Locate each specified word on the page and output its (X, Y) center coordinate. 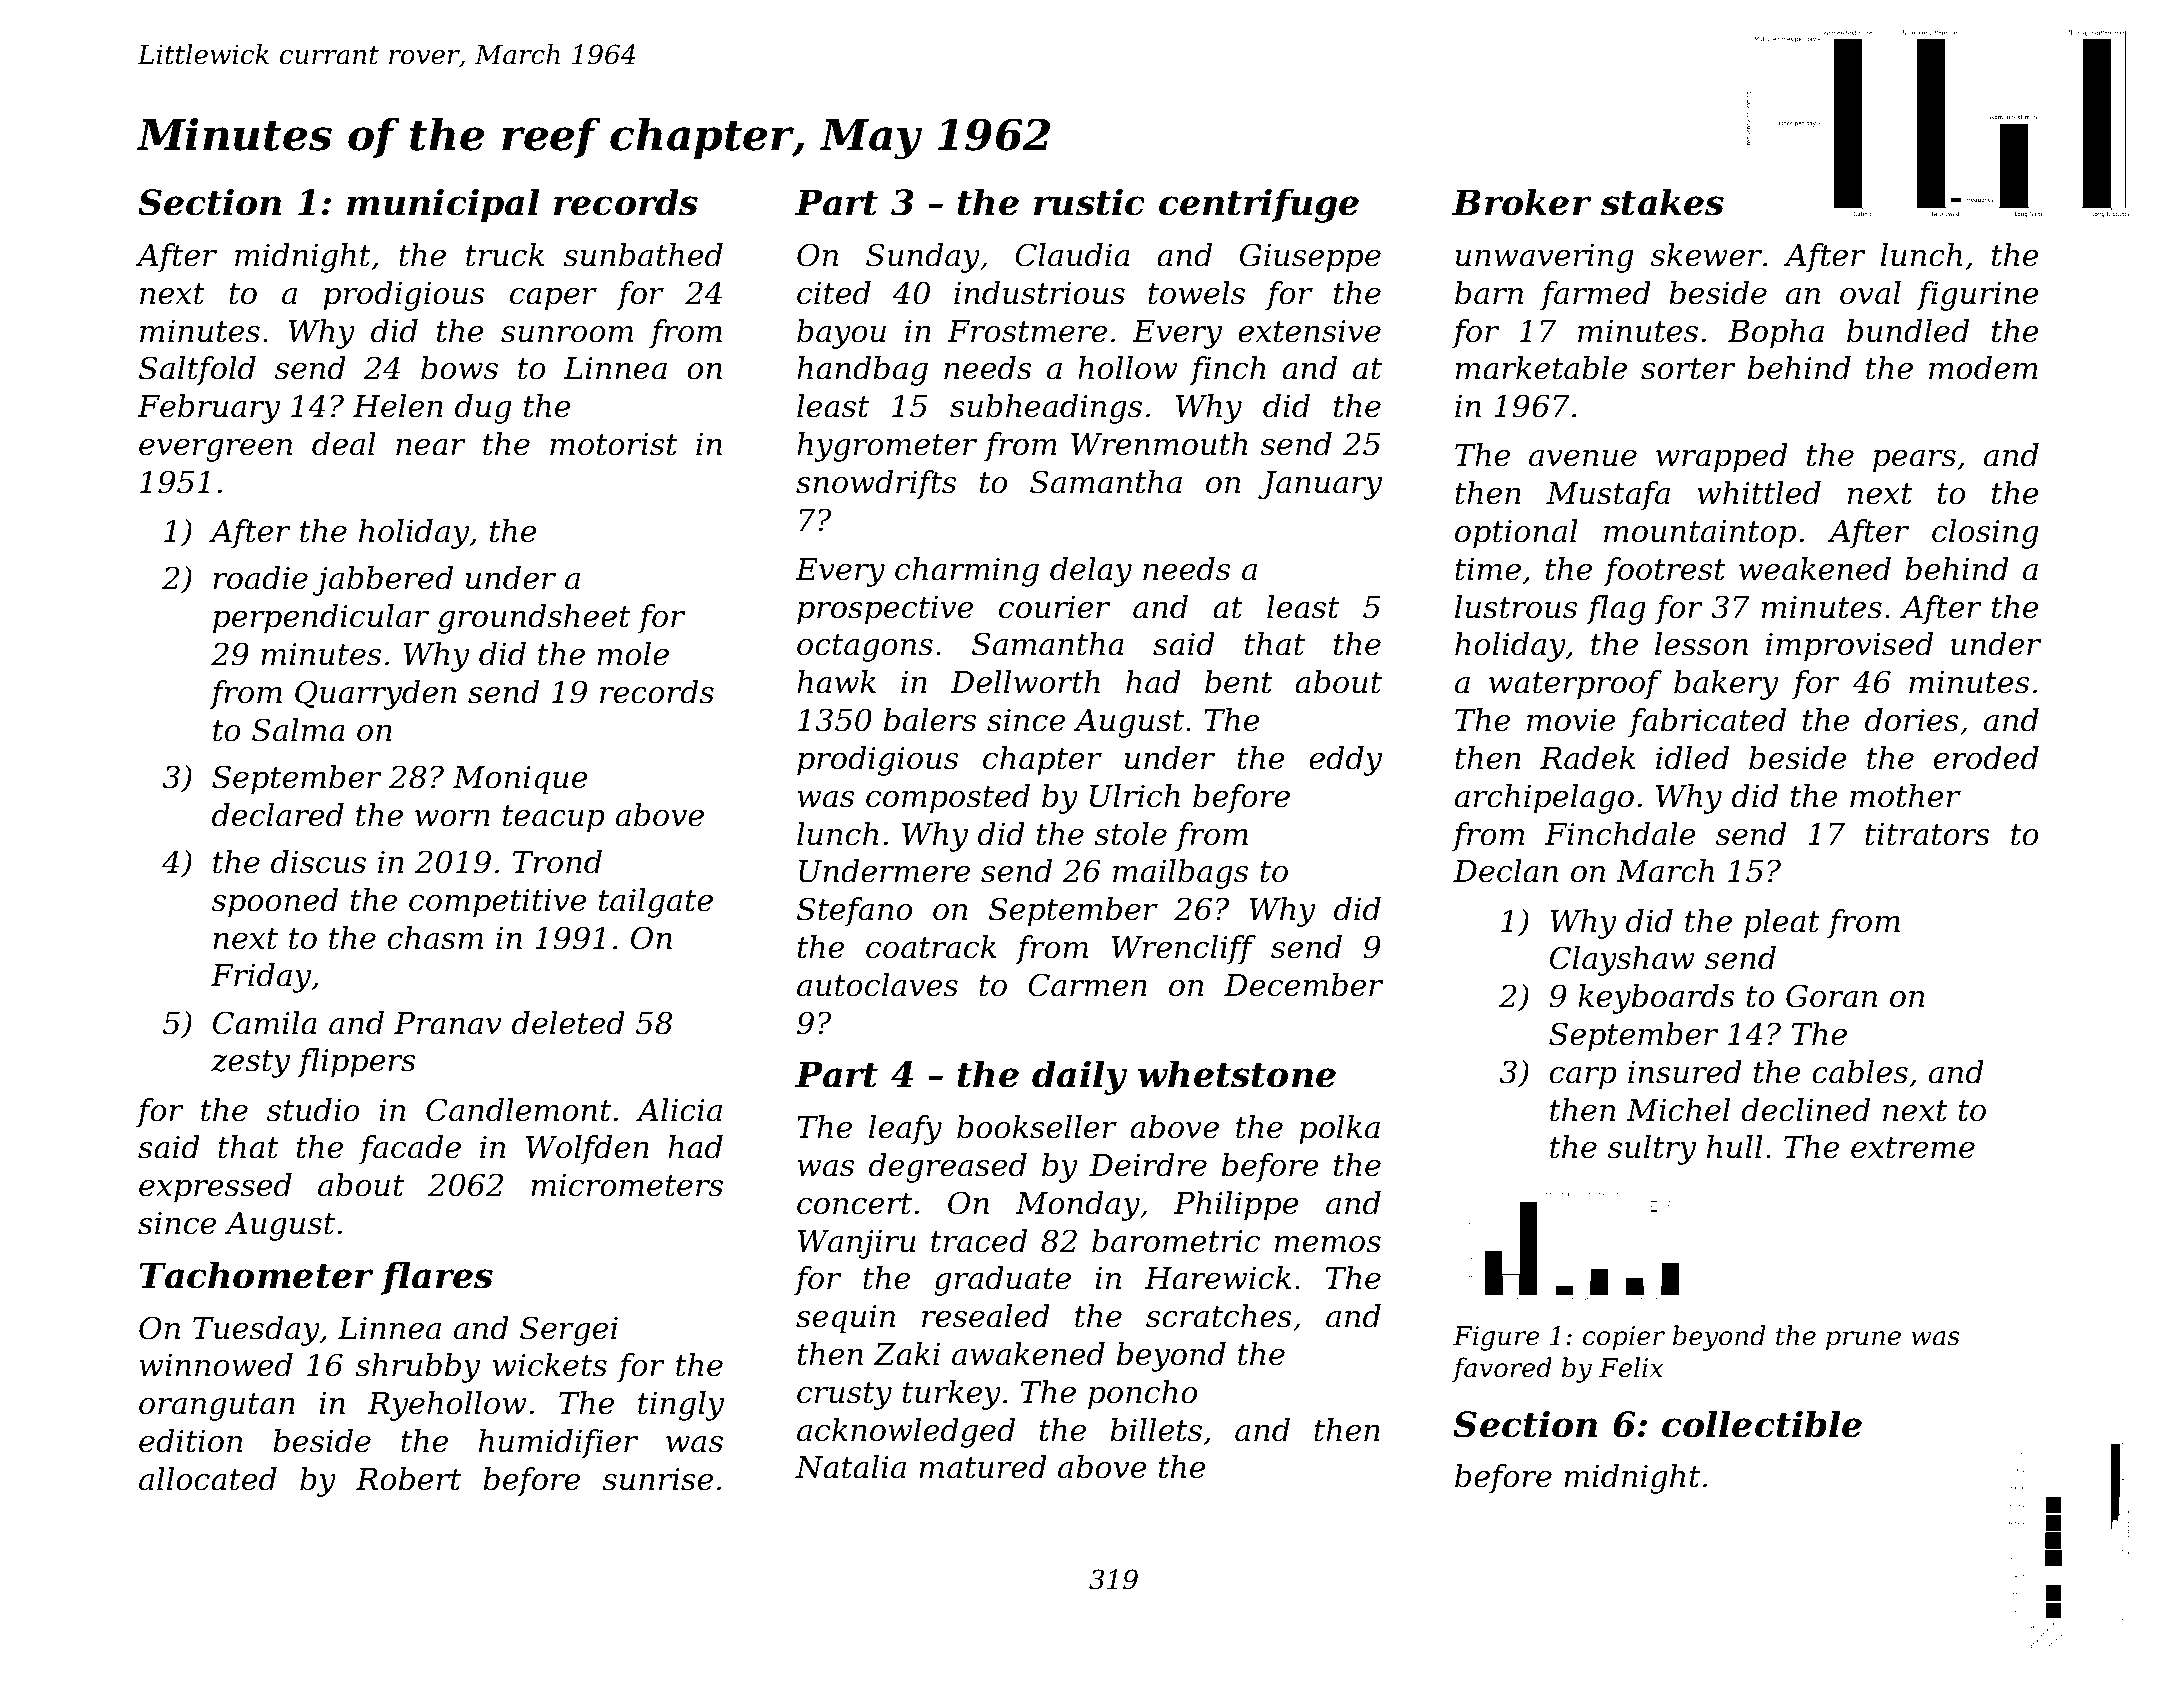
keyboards (1656, 999)
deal (344, 444)
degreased (948, 1168)
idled (1692, 758)
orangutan (217, 1407)
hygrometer (887, 447)
